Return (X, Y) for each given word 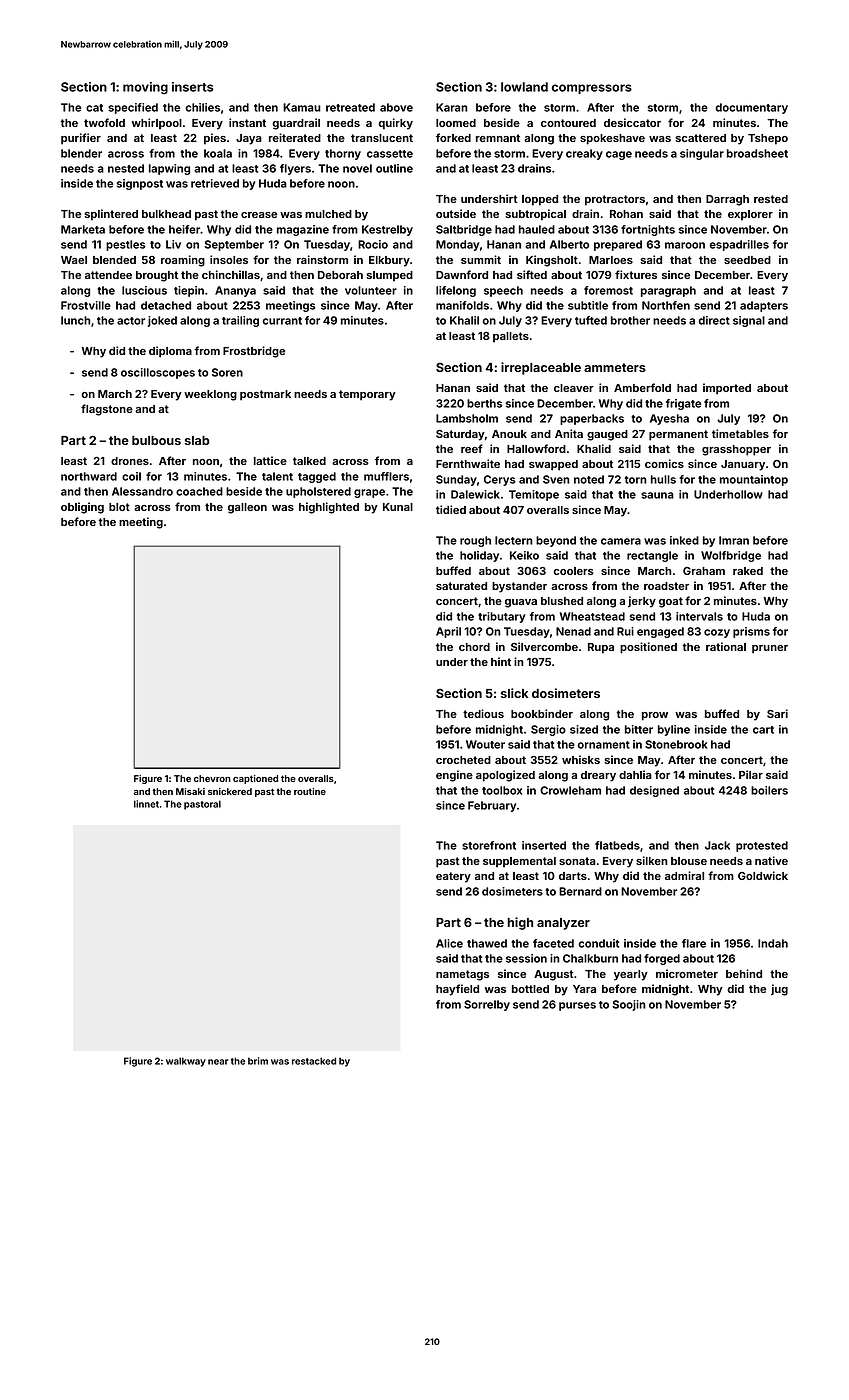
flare (694, 943)
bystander (519, 587)
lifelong (456, 291)
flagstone (107, 410)
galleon (247, 508)
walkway (186, 1062)
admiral (684, 875)
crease (259, 215)
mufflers (386, 476)
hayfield (457, 990)
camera (621, 541)
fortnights (648, 230)
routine (310, 791)
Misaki (190, 791)
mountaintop (754, 480)
